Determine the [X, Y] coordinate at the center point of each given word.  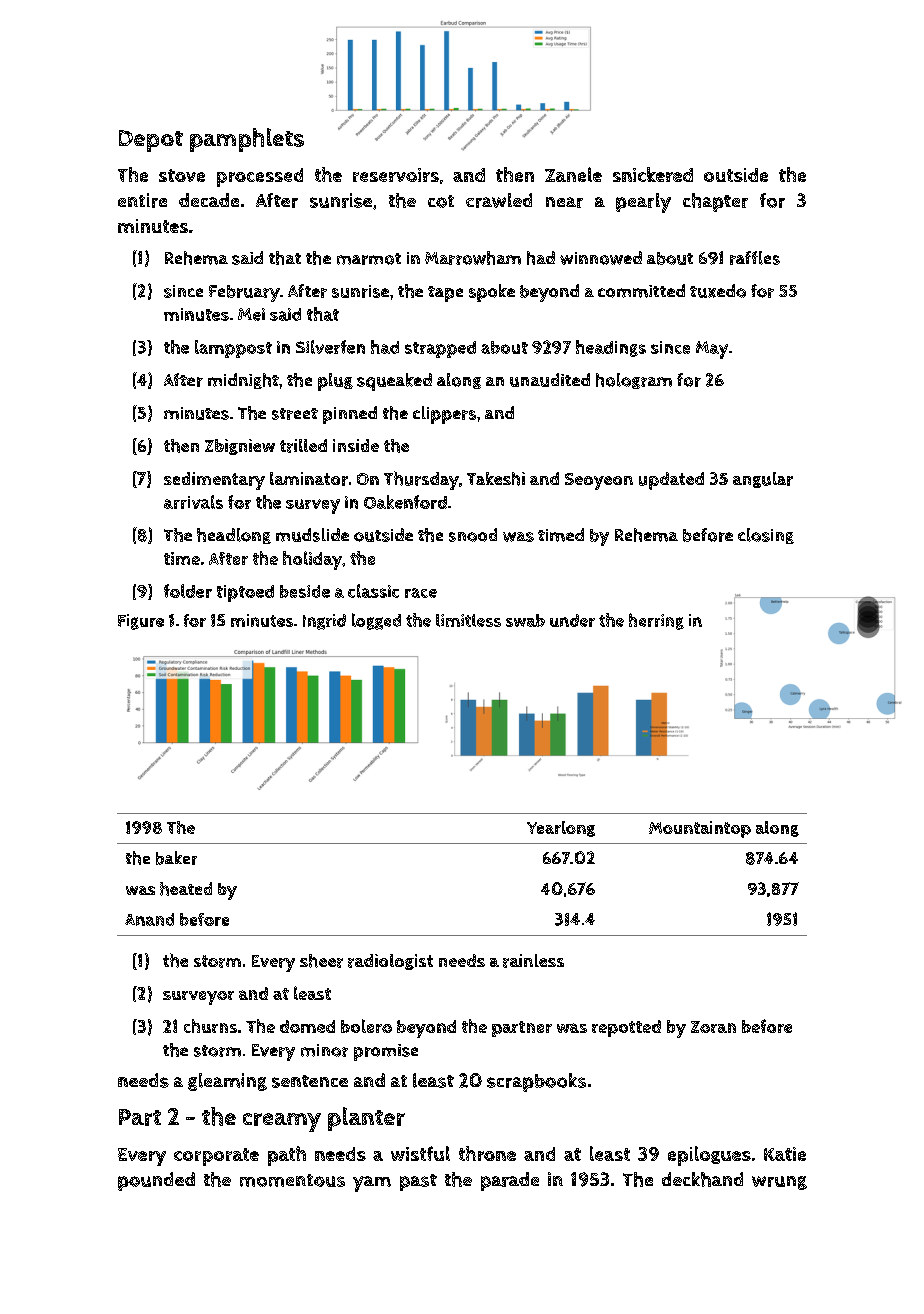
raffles [755, 258]
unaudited [550, 380]
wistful [420, 1153]
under [572, 620]
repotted [626, 1028]
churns [210, 1026]
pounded [156, 1181]
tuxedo [718, 291]
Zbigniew [240, 447]
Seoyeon [599, 481]
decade [209, 200]
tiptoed [245, 593]
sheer [321, 961]
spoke [492, 293]
